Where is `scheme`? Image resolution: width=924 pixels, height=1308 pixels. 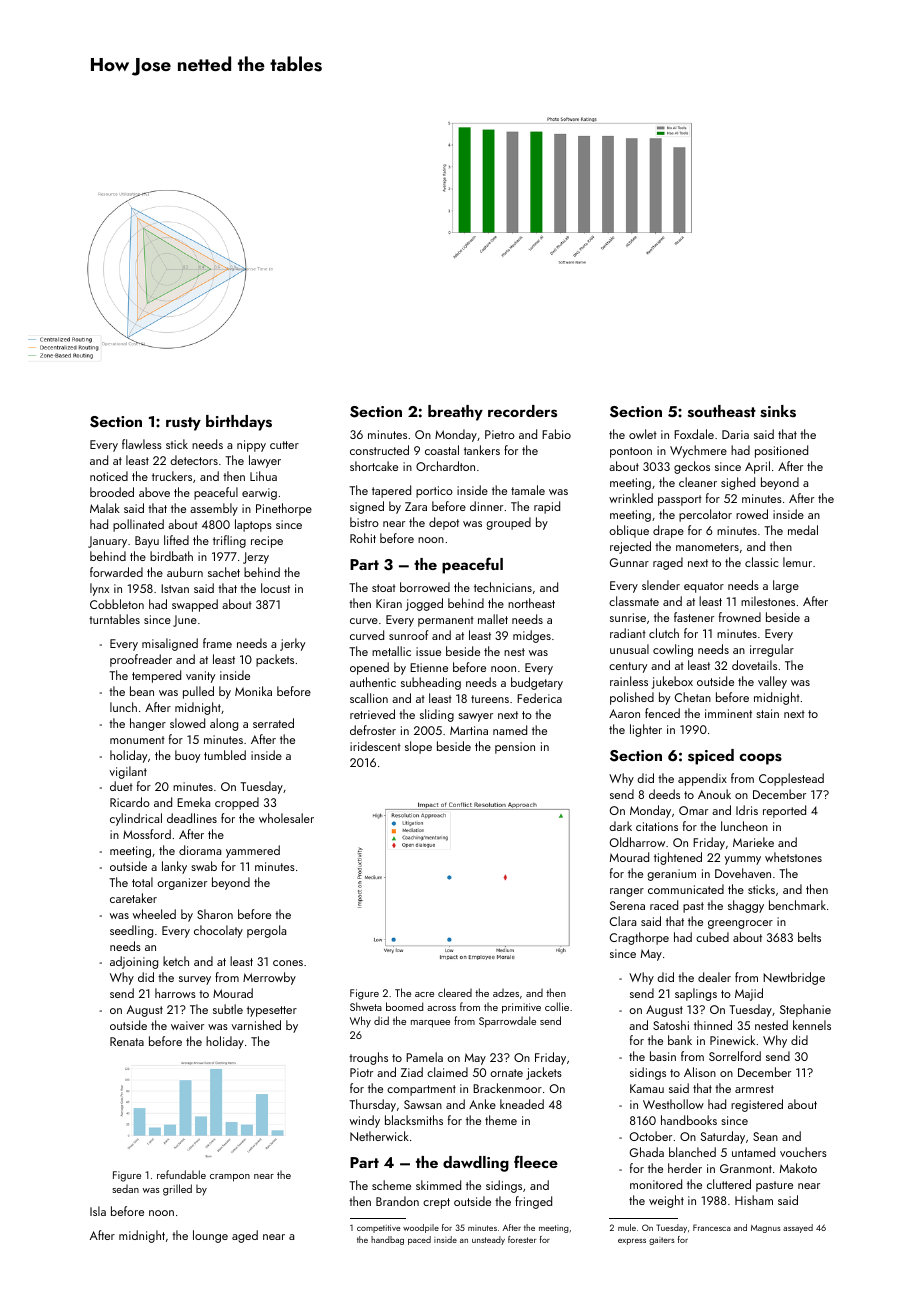
scheme is located at coordinates (391, 1185).
